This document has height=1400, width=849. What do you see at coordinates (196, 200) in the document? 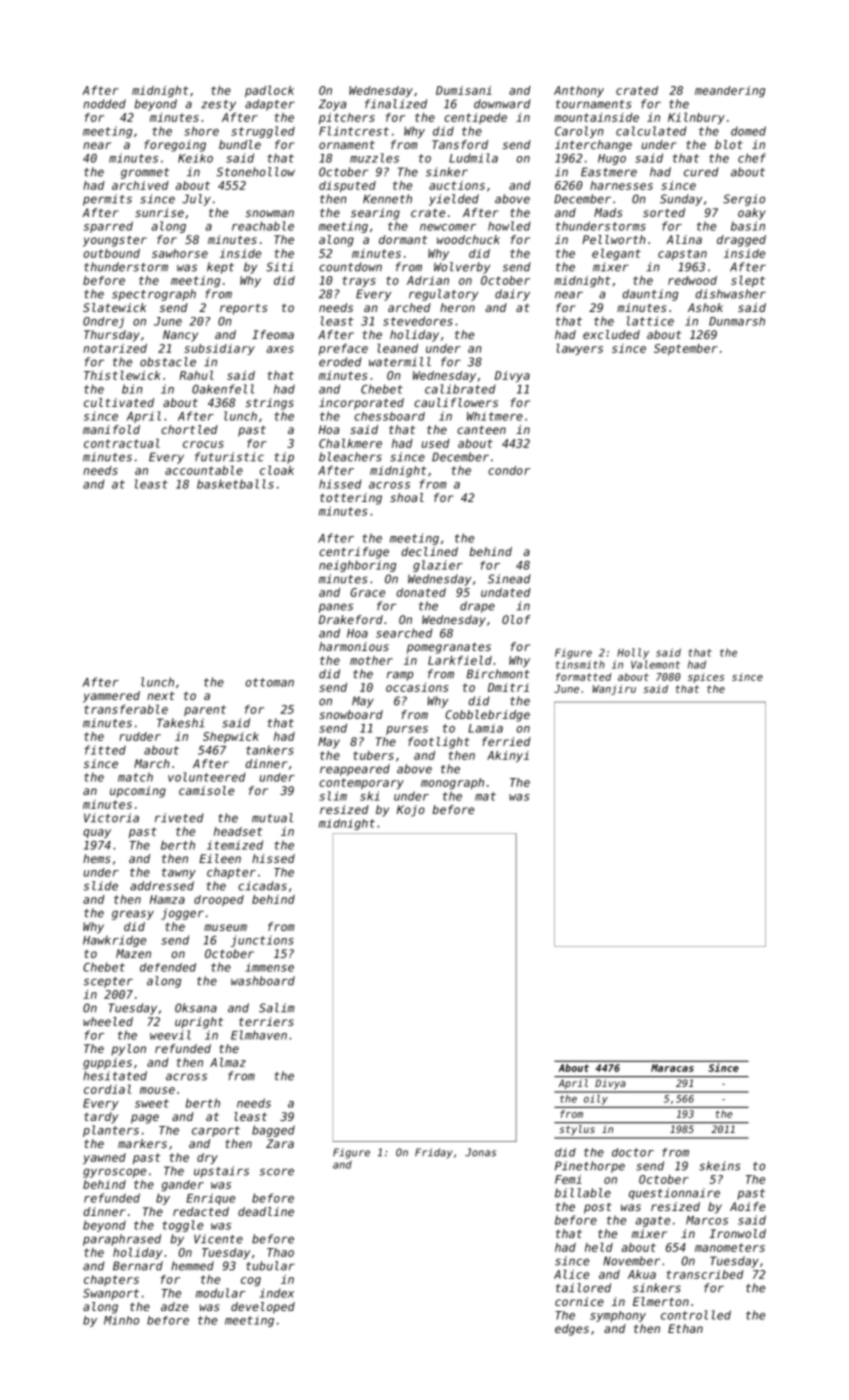
I see `July` at bounding box center [196, 200].
